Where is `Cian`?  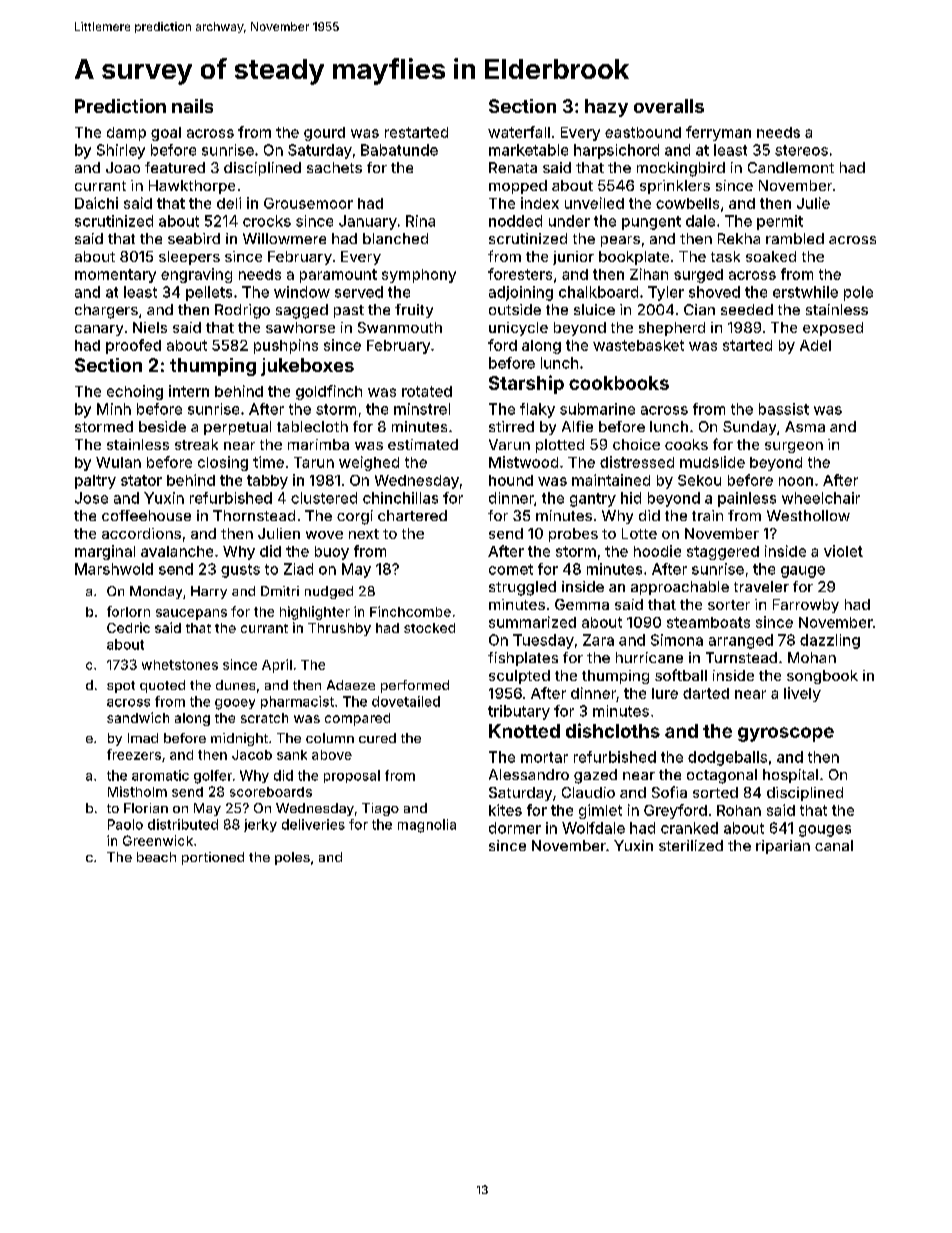 Cian is located at coordinates (699, 309).
